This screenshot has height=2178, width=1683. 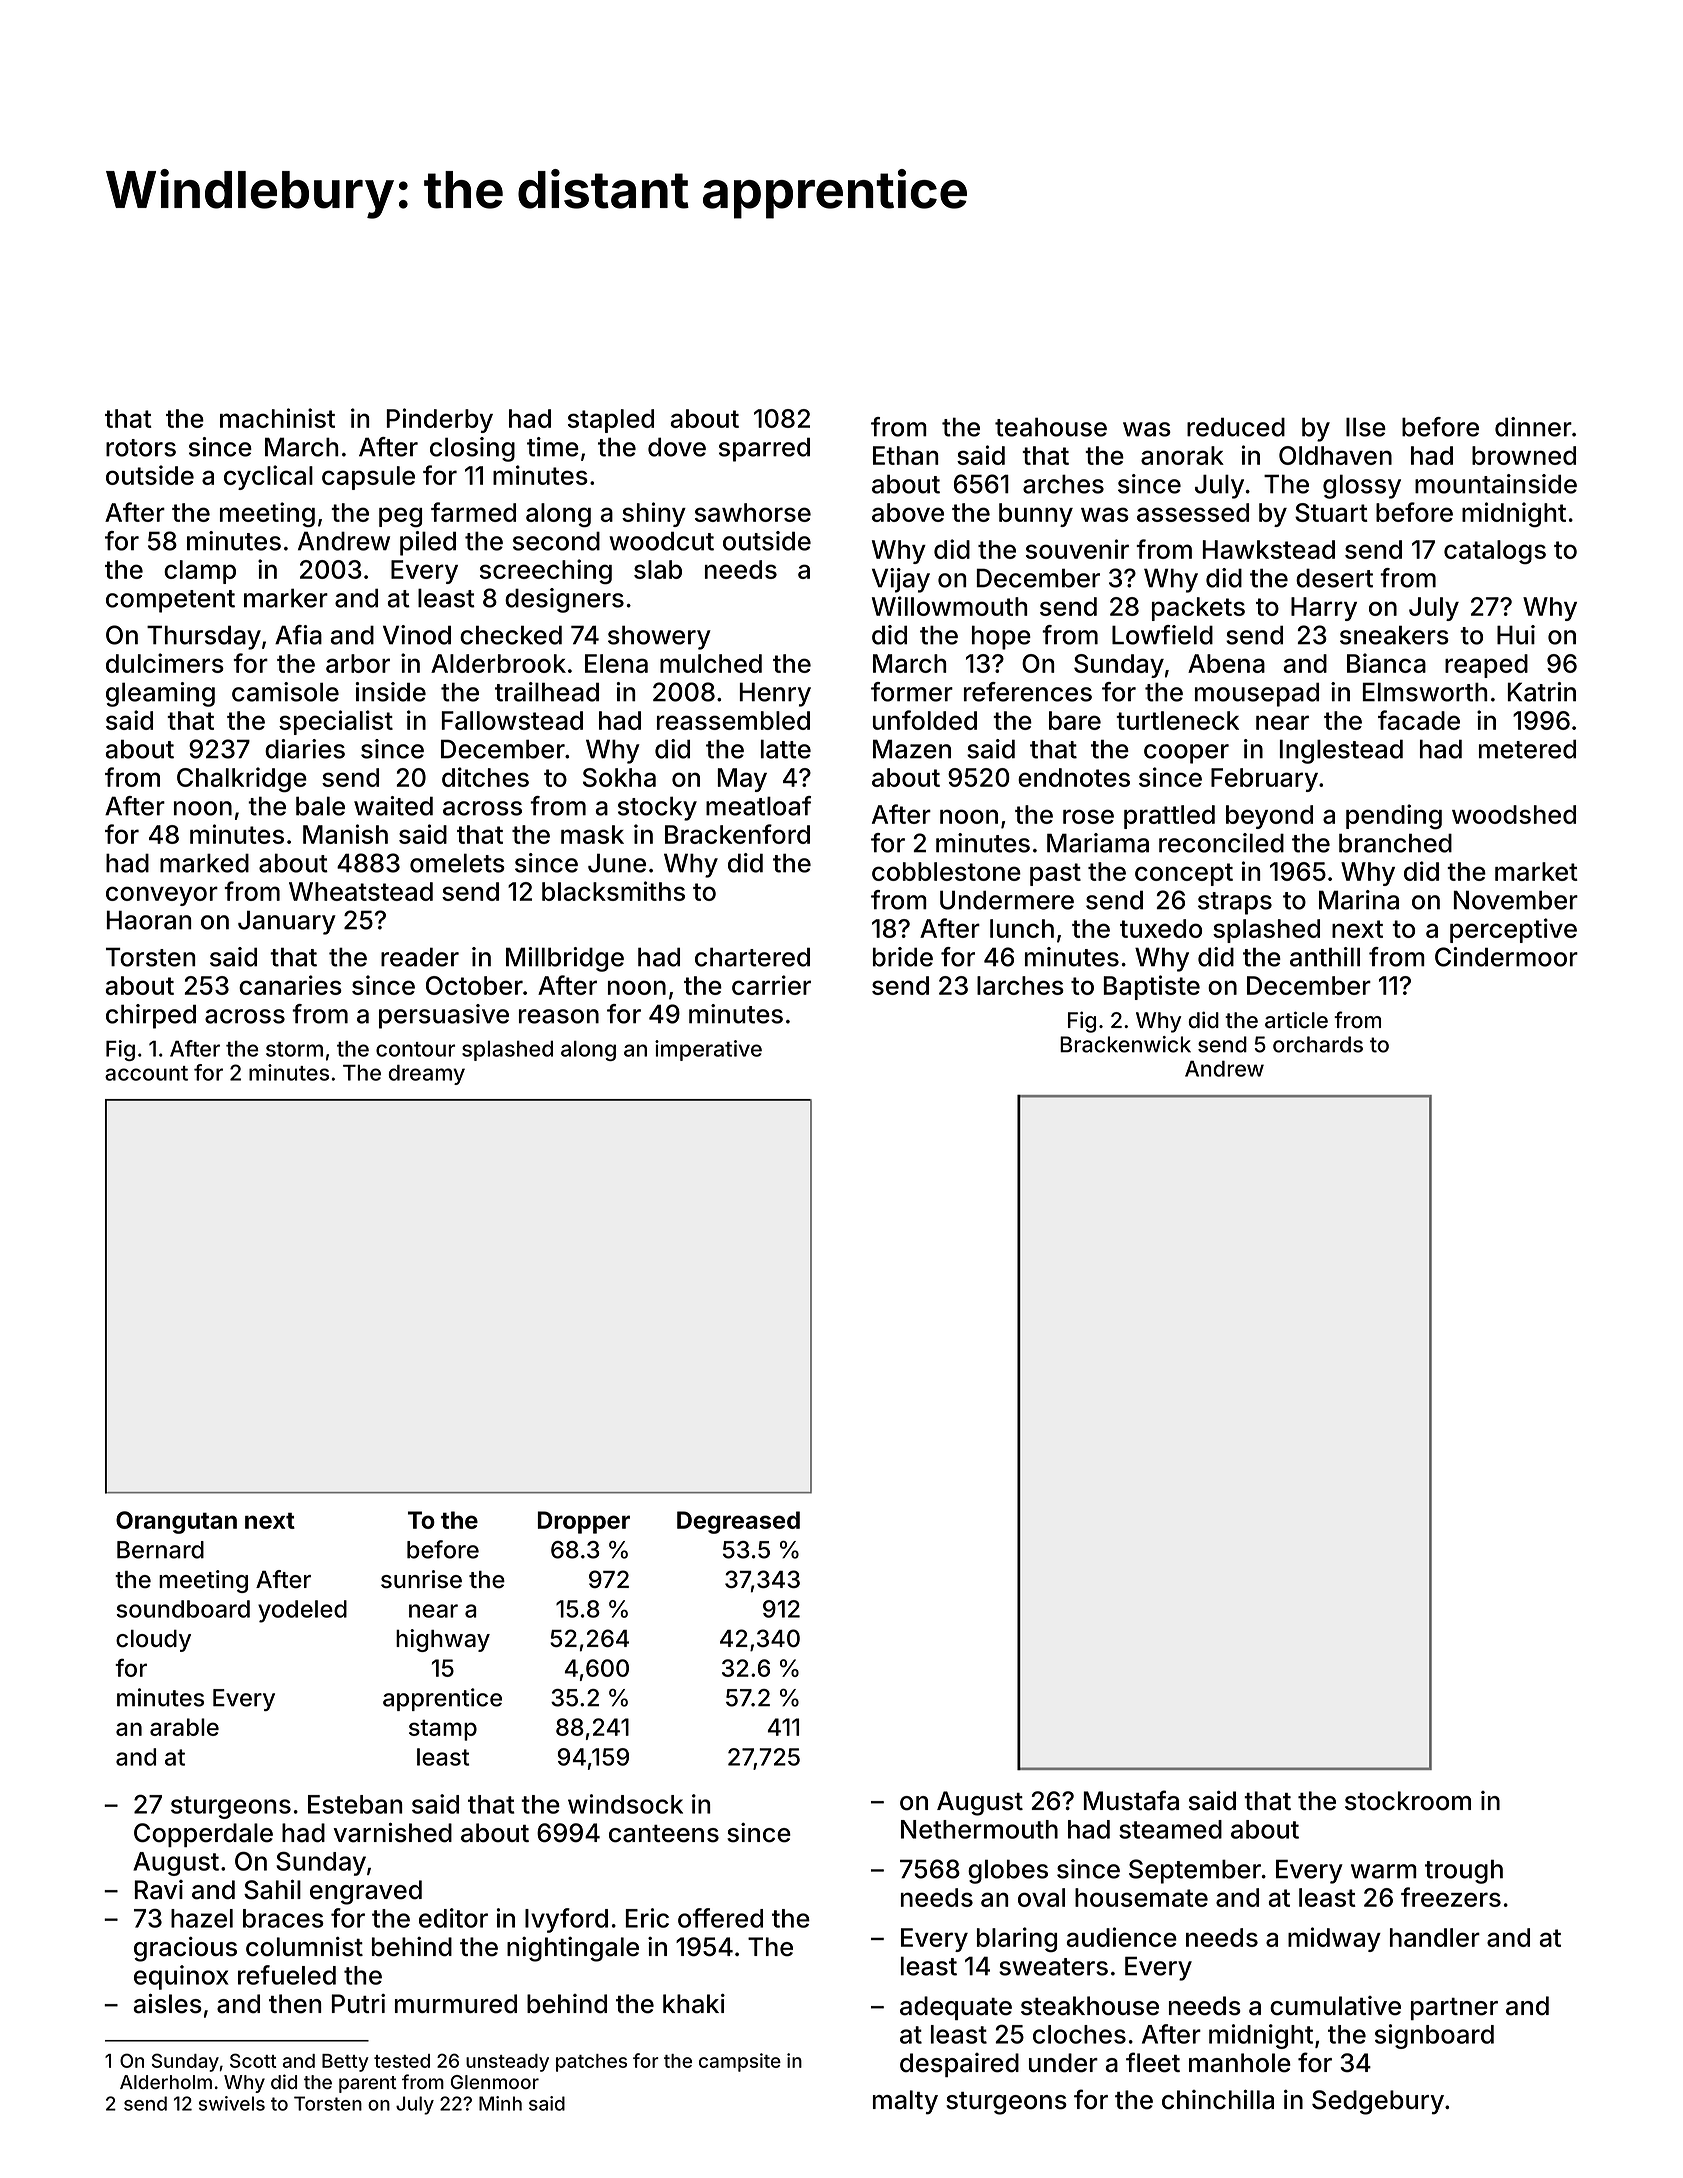 What do you see at coordinates (146, 1073) in the screenshot?
I see `account` at bounding box center [146, 1073].
